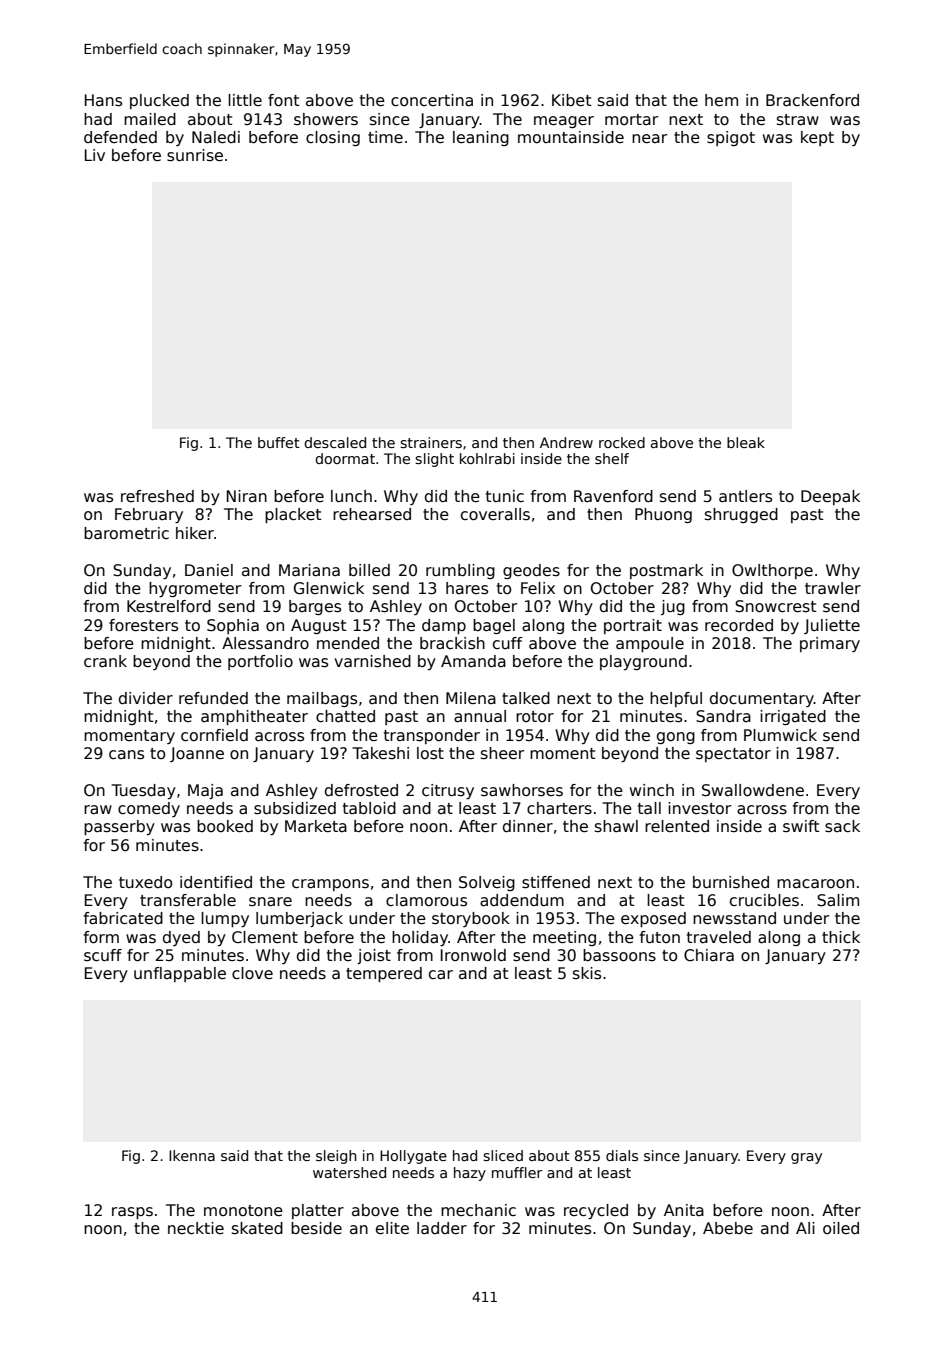 This screenshot has width=944, height=1367. I want to click on Salim, so click(838, 900).
